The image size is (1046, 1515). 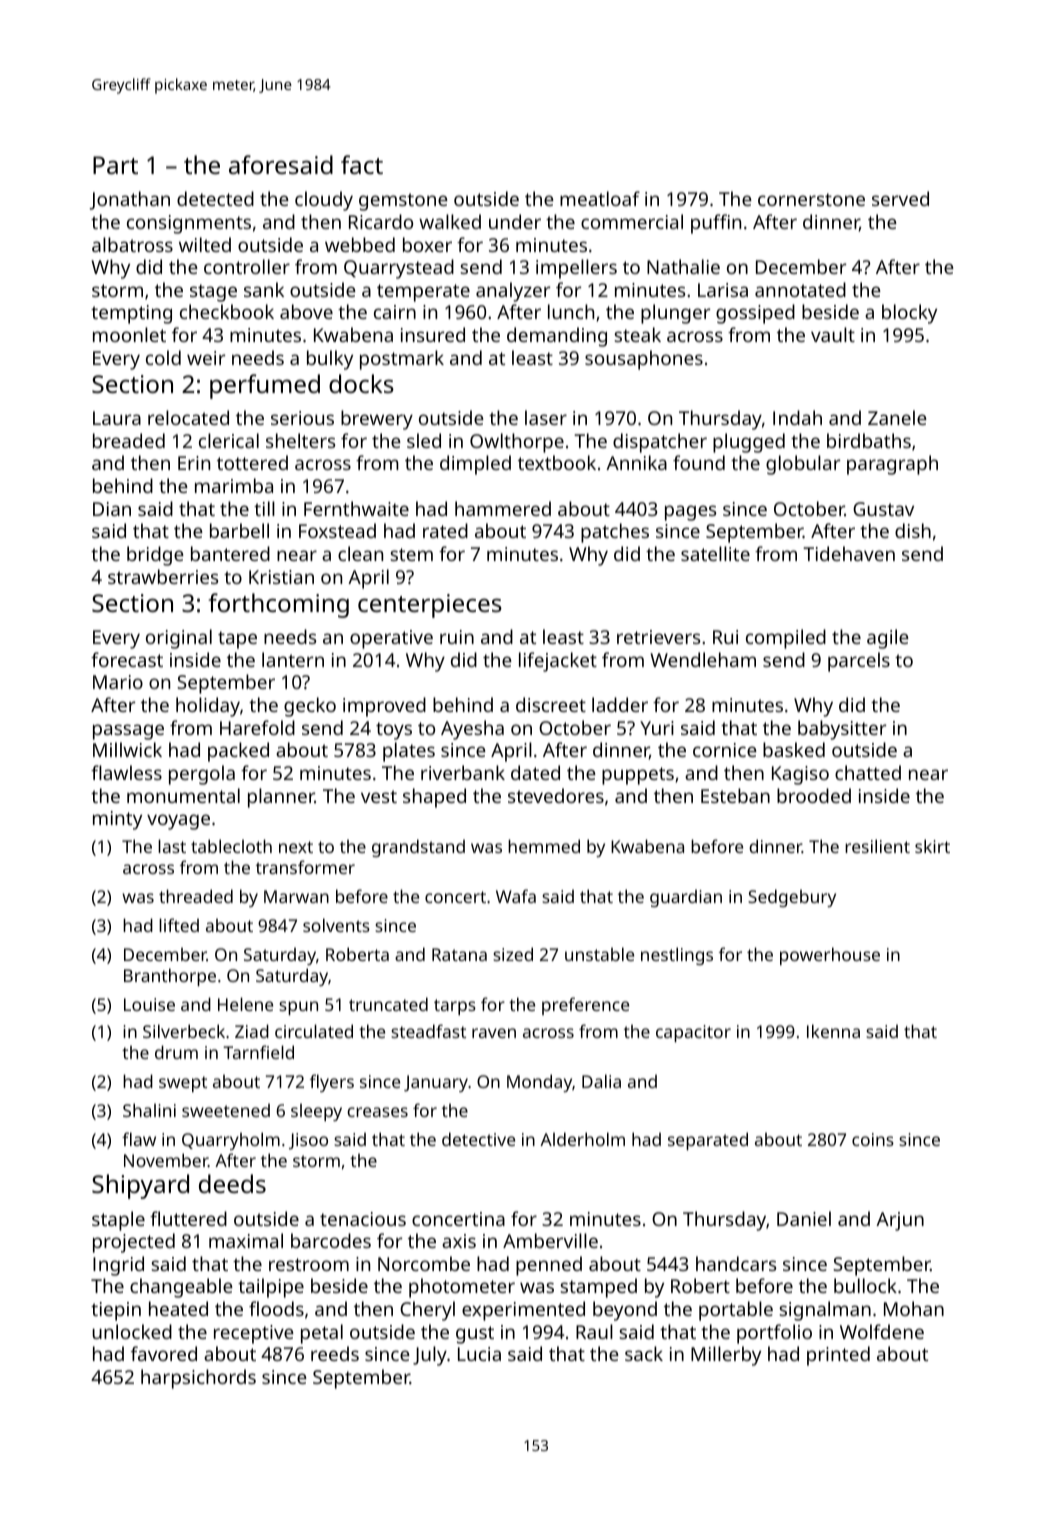 What do you see at coordinates (897, 417) in the image?
I see `Zanele` at bounding box center [897, 417].
